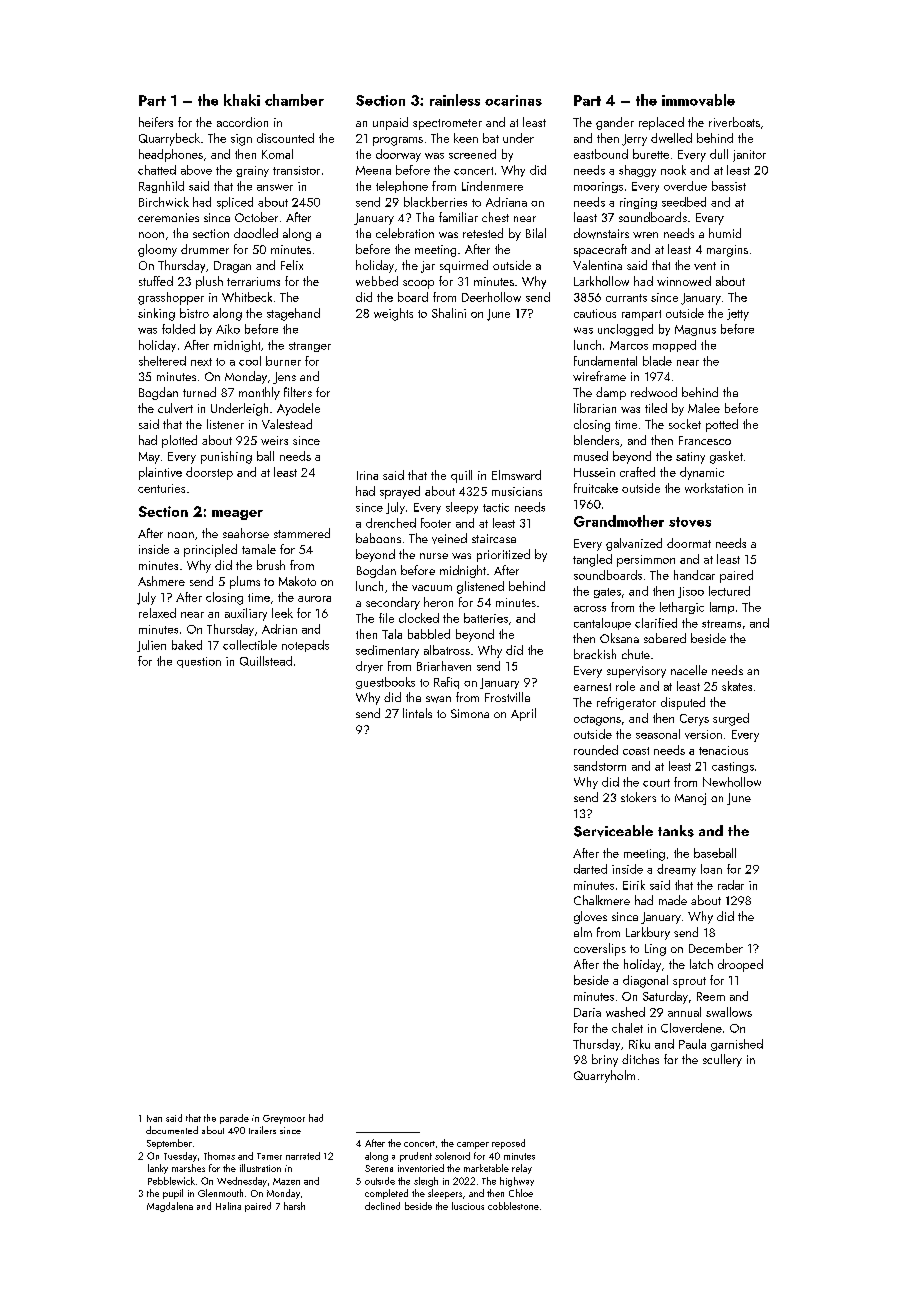 Image resolution: width=908 pixels, height=1316 pixels. I want to click on gloves, so click(590, 917).
